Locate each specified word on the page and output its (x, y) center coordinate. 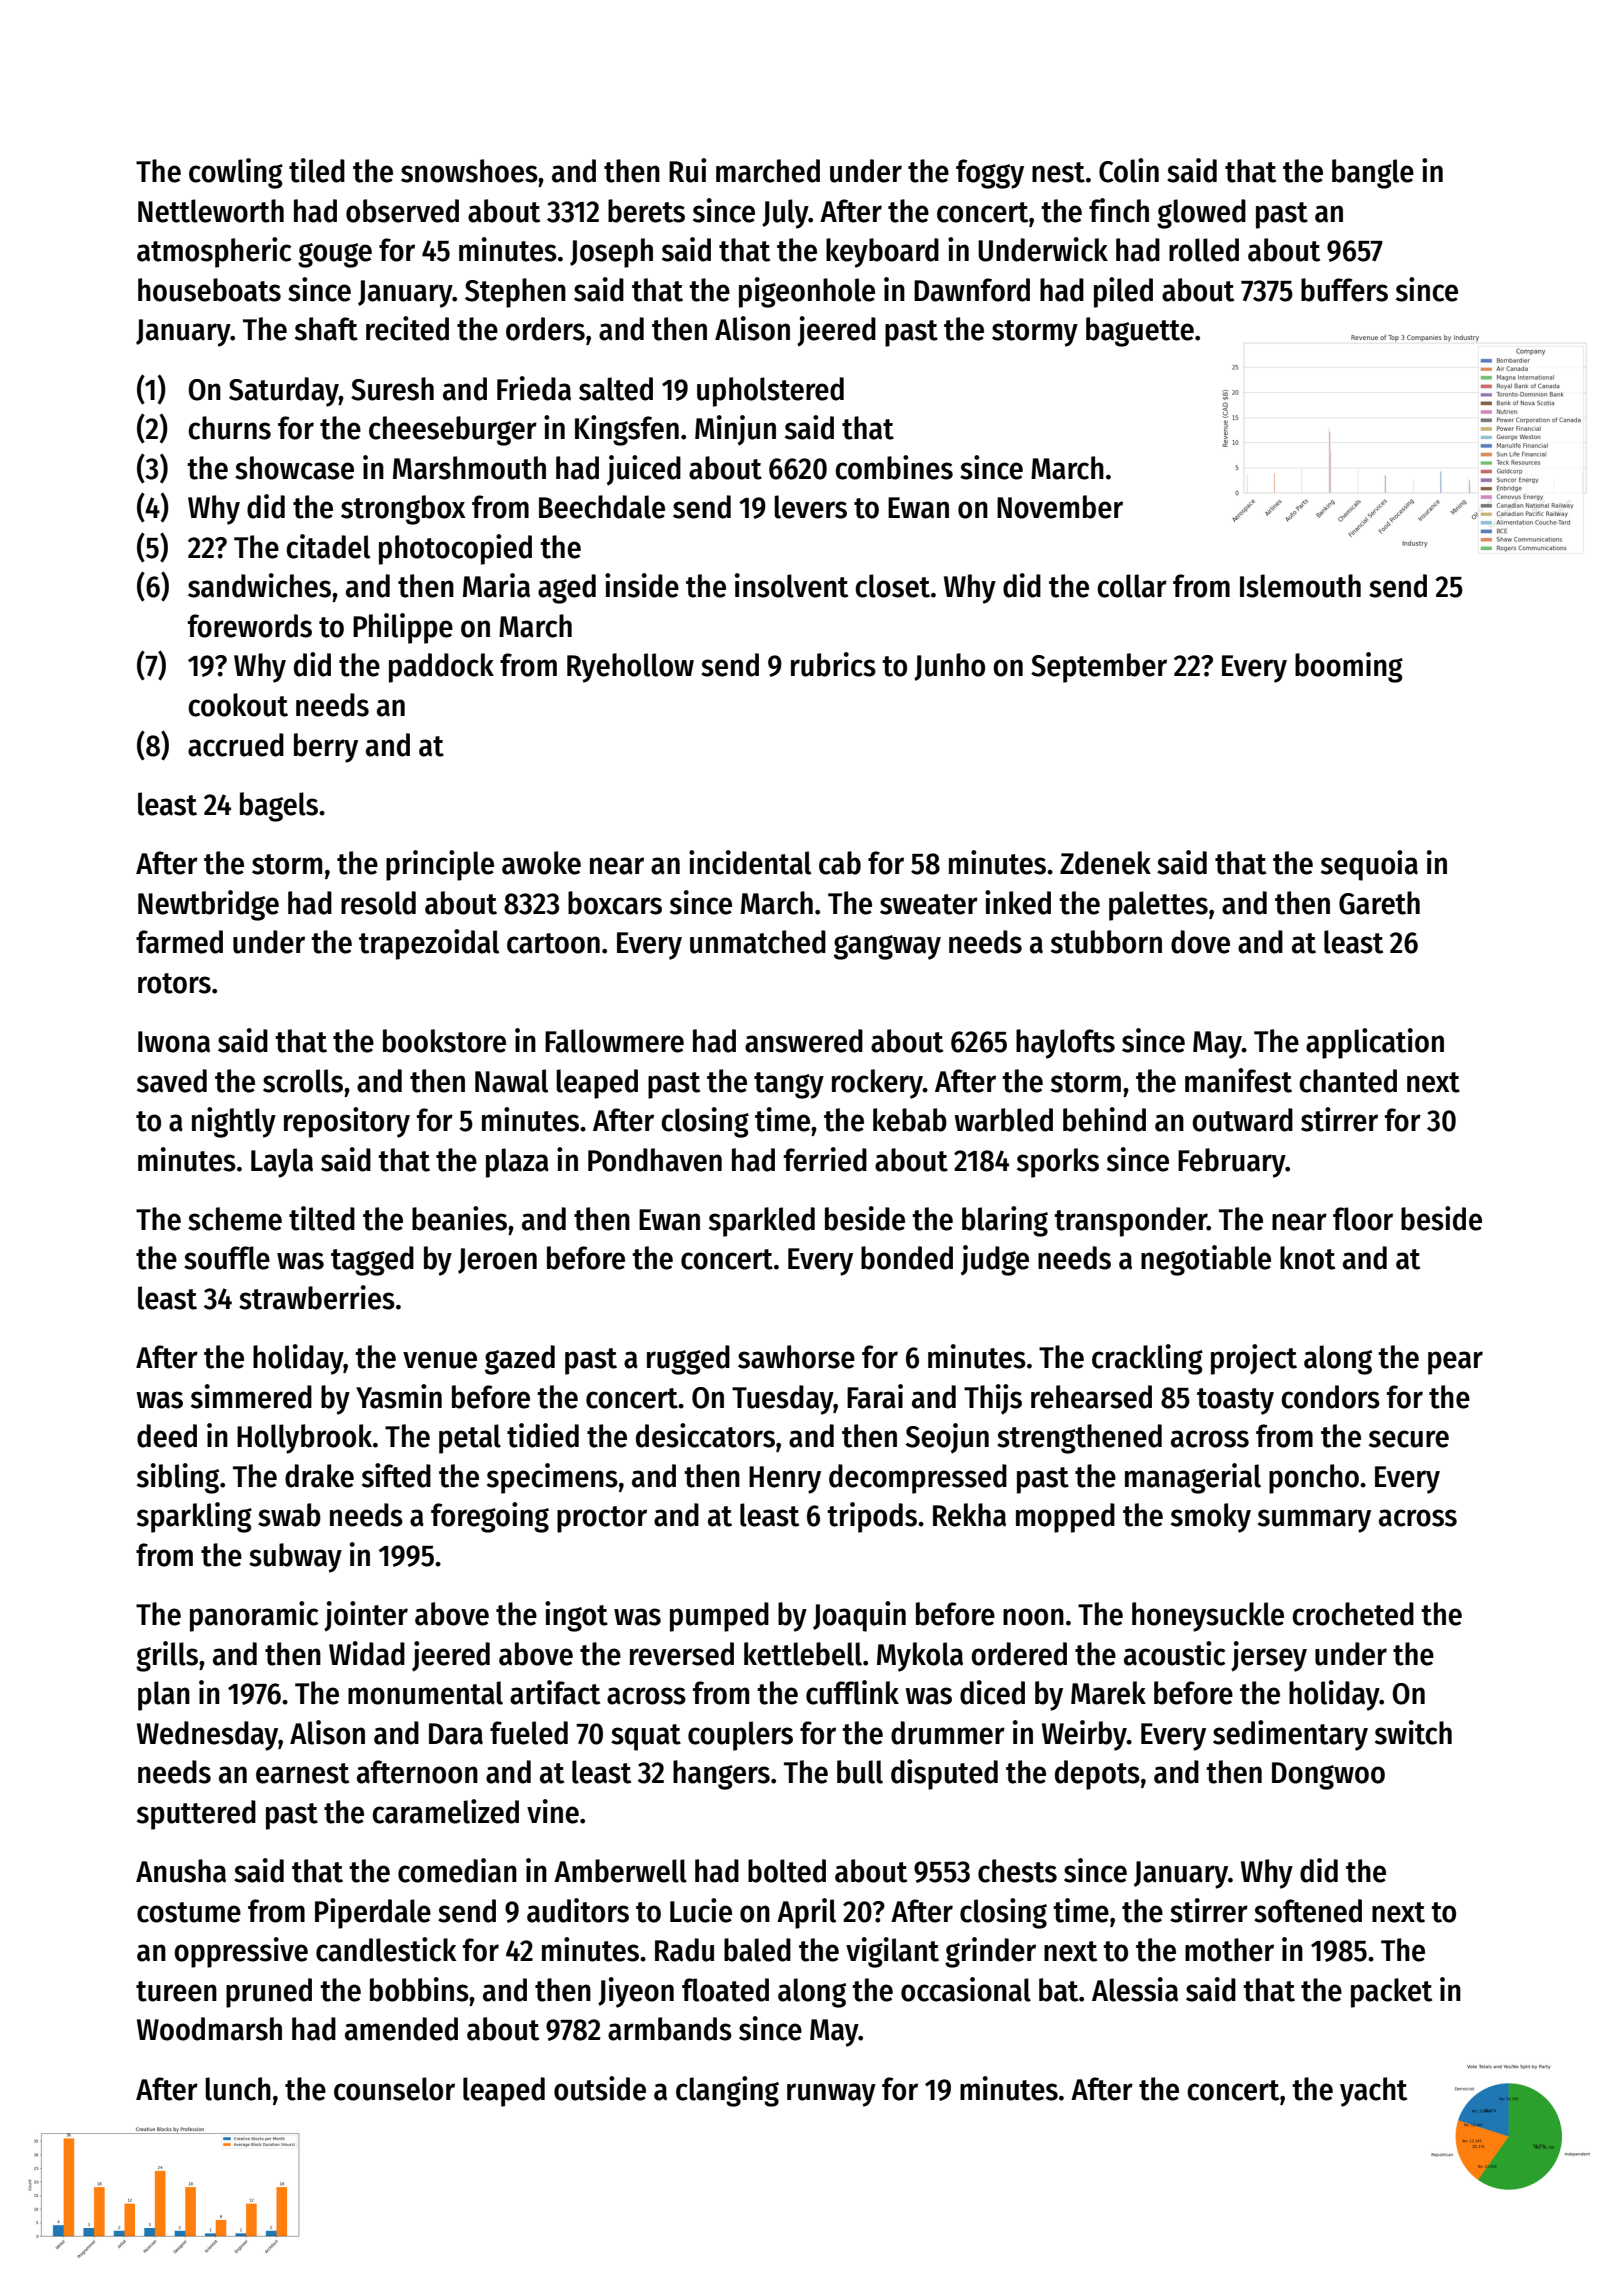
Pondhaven (655, 1160)
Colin (1129, 170)
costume (189, 1912)
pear (1455, 1363)
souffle (227, 1258)
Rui (688, 170)
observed (402, 211)
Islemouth (1300, 586)
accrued (236, 745)
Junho (949, 667)
